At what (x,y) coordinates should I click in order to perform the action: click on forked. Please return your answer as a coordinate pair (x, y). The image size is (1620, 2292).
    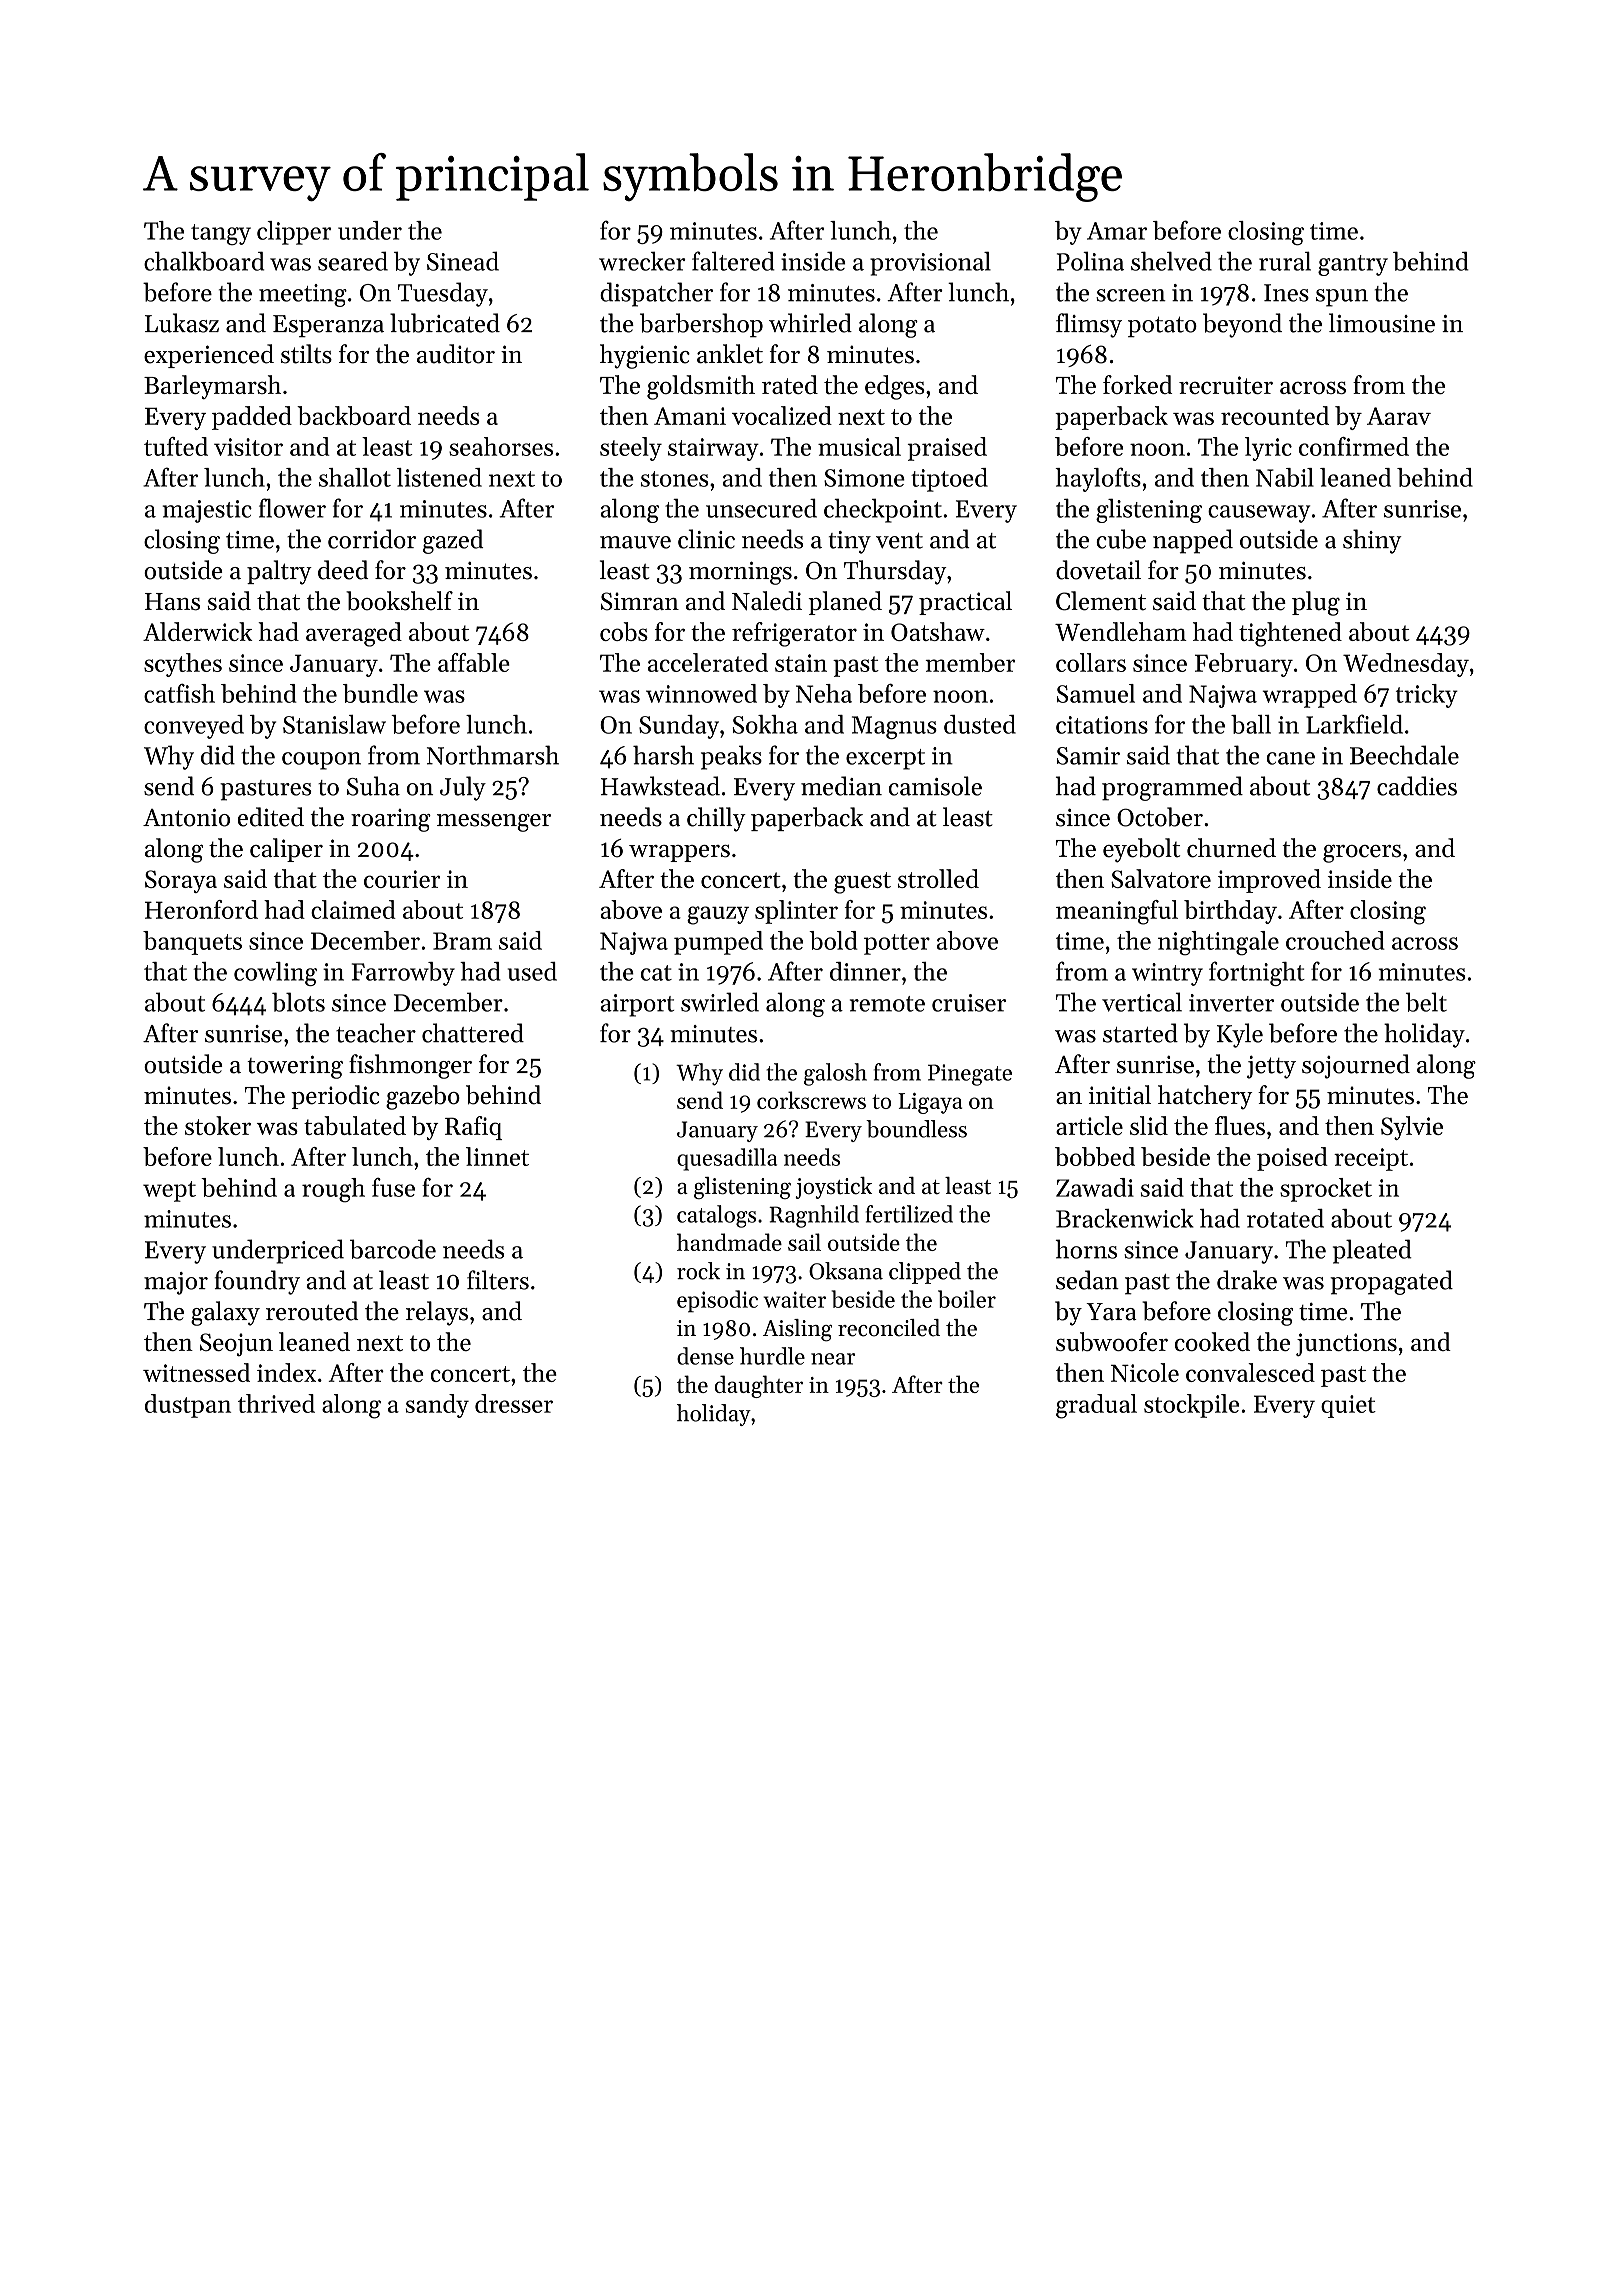
    Looking at the image, I should click on (1137, 384).
